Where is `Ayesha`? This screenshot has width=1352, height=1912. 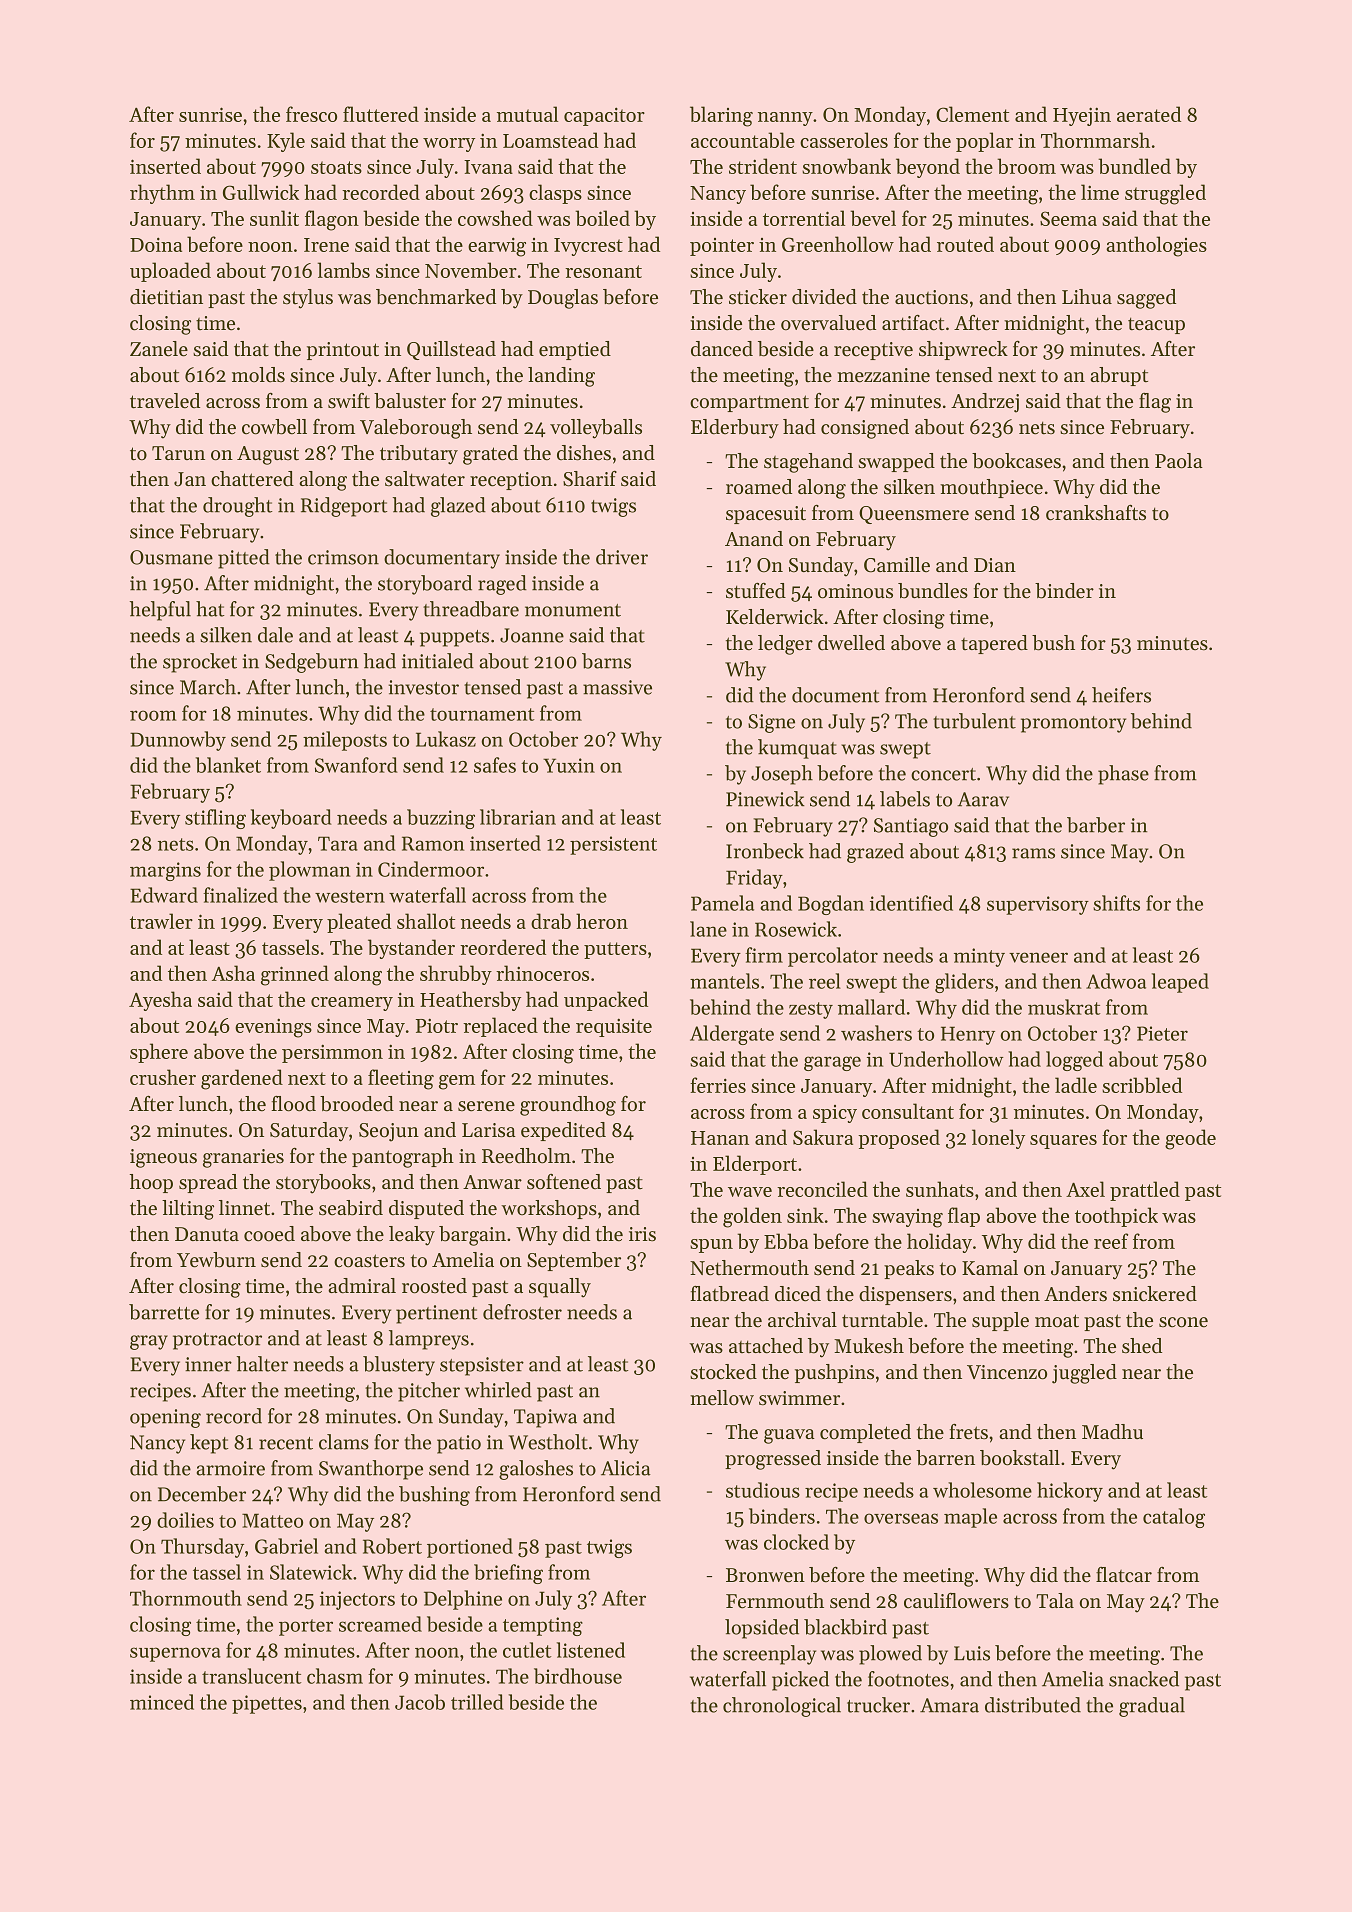 Ayesha is located at coordinates (160, 1001).
